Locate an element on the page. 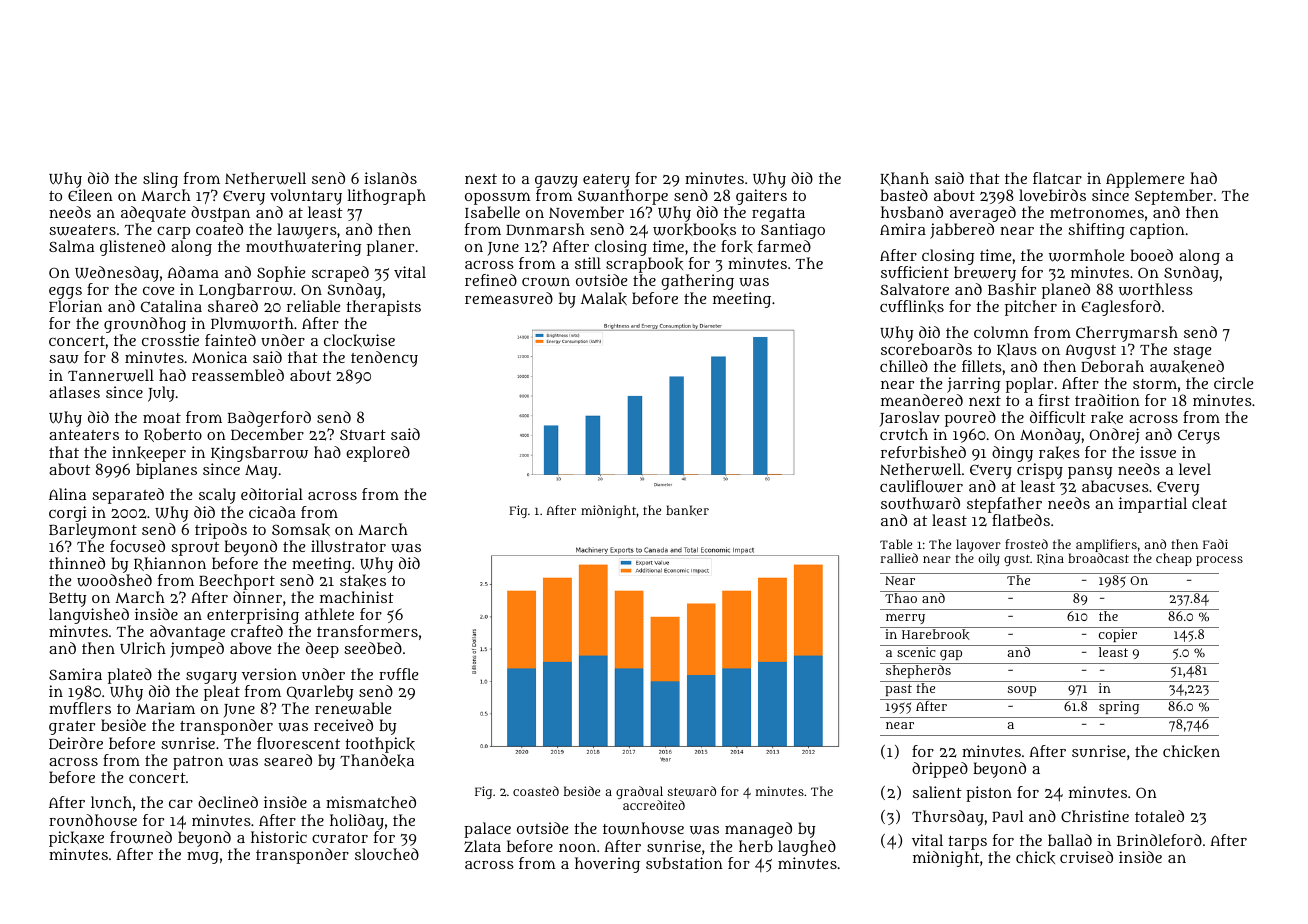 The image size is (1308, 924). cruised is located at coordinates (1086, 857).
